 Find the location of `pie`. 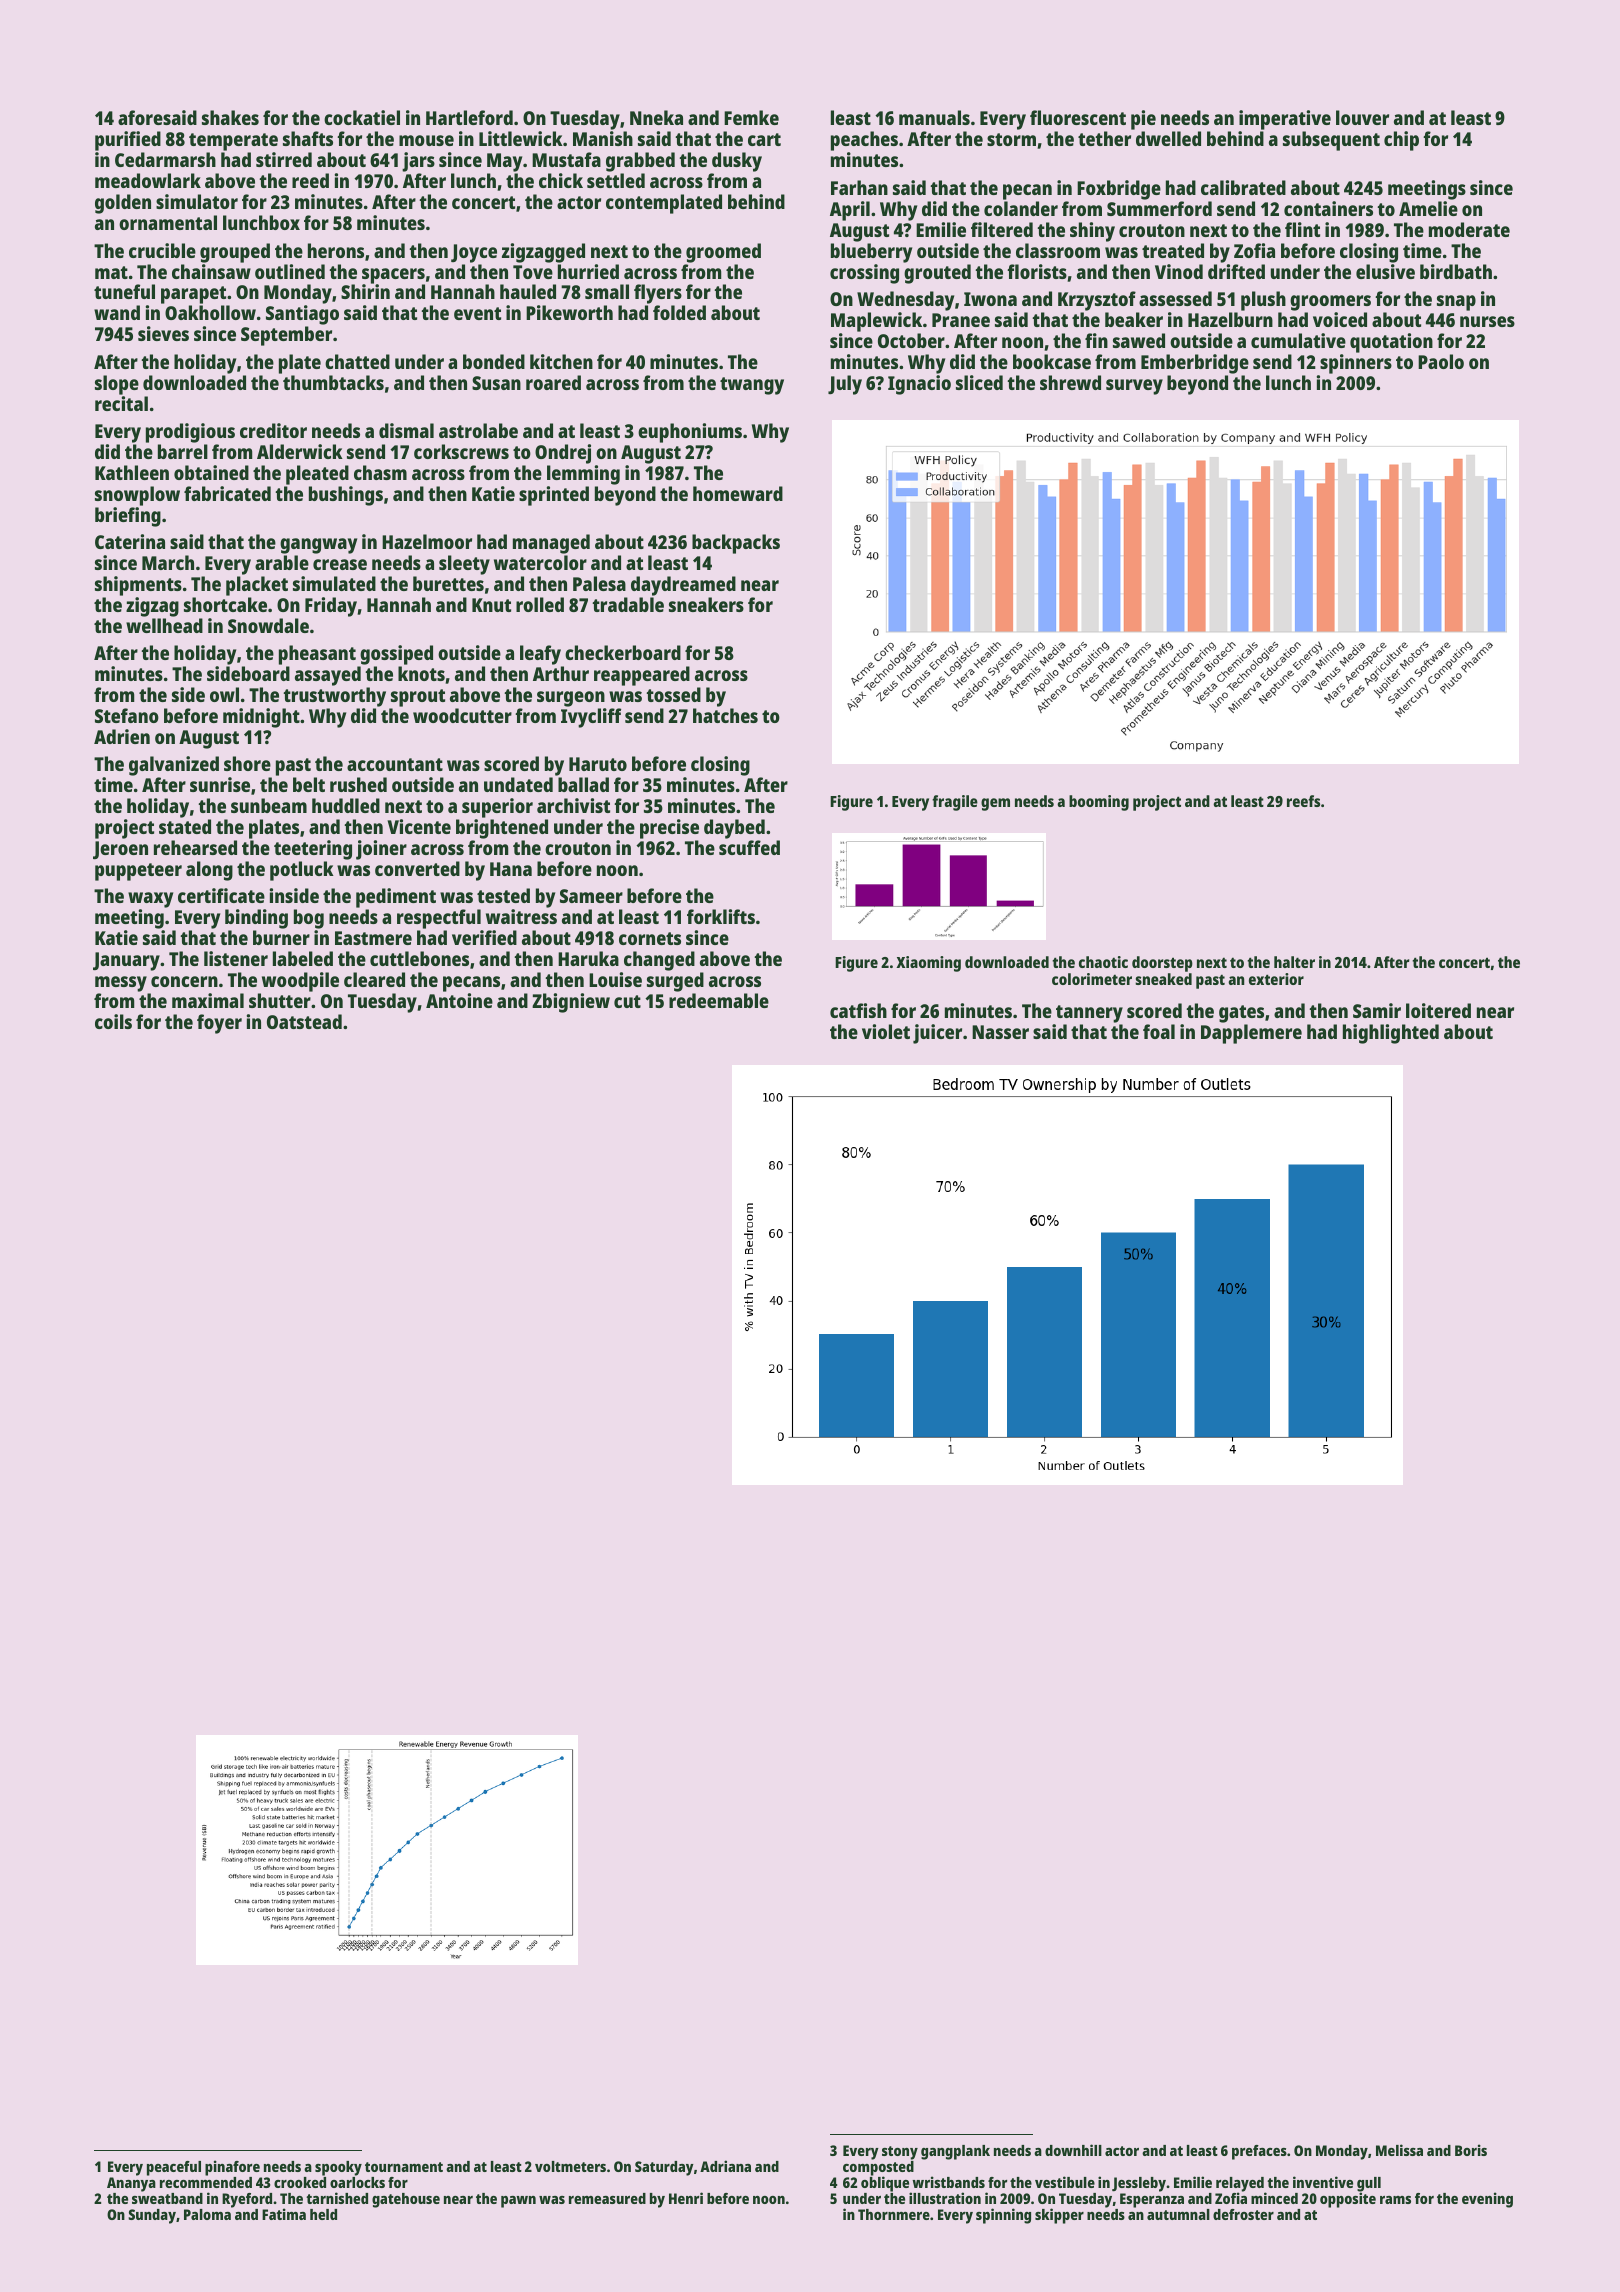

pie is located at coordinates (1143, 121).
